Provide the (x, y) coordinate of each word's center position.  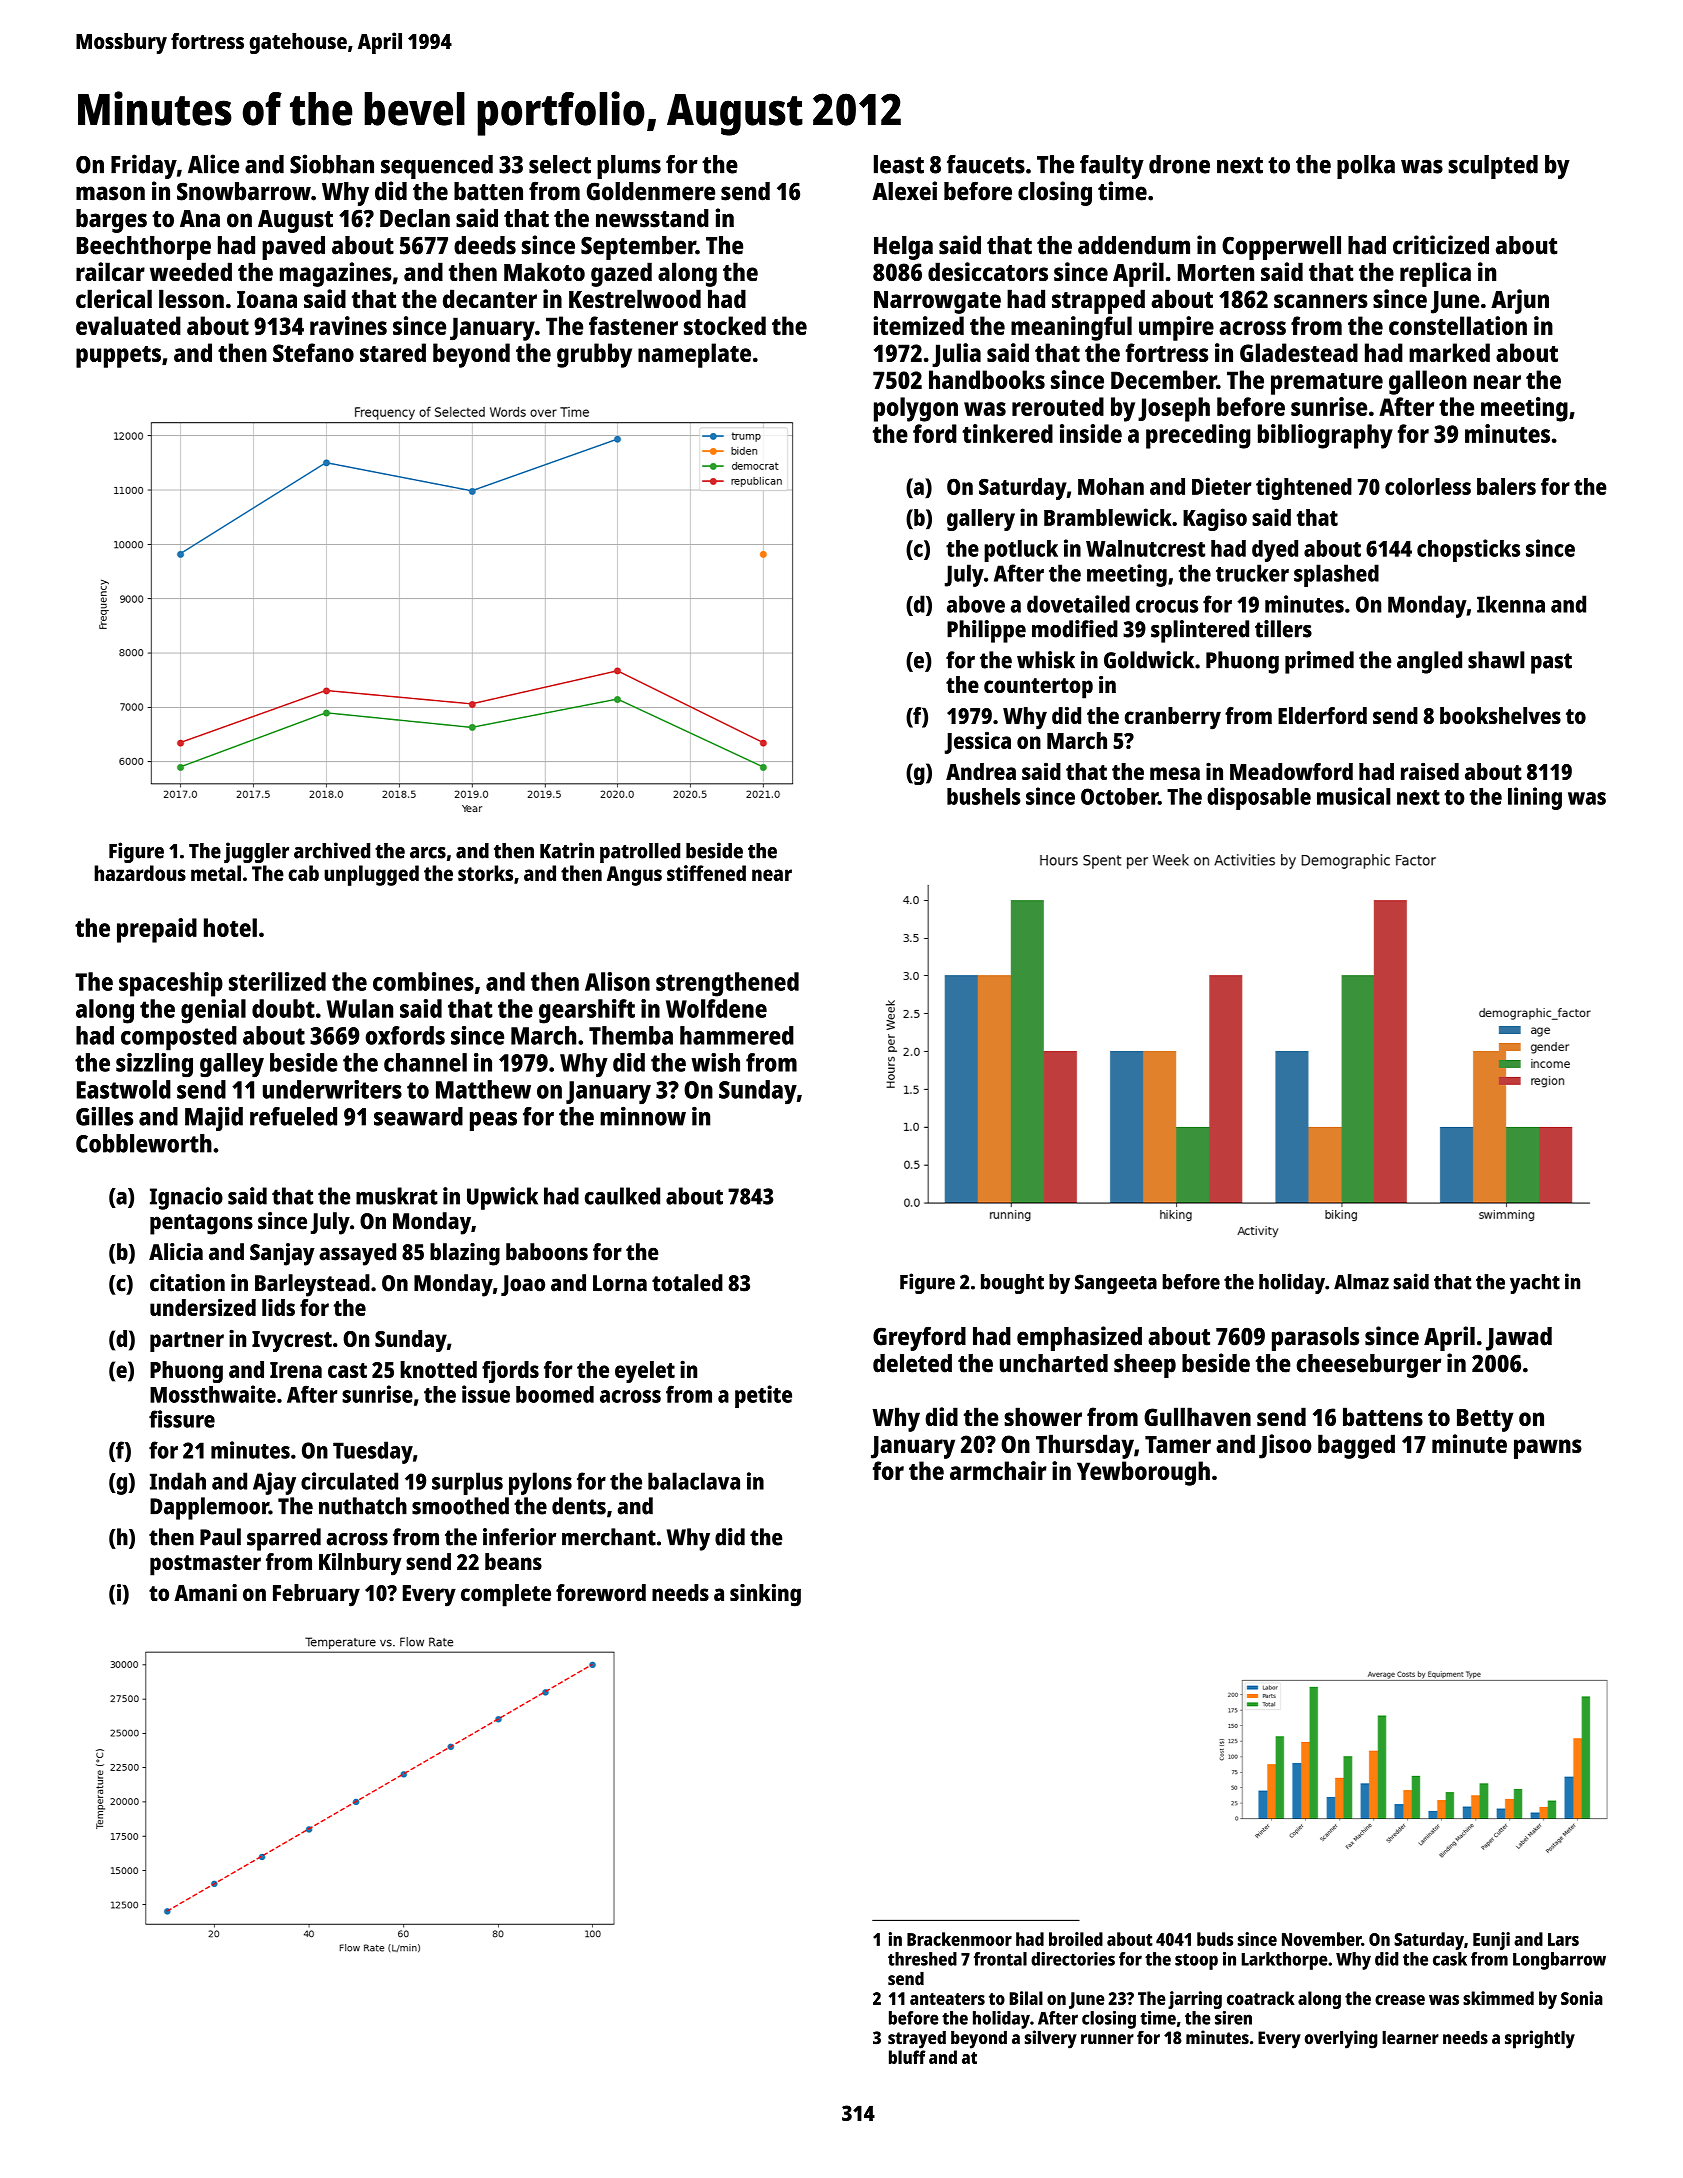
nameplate (694, 355)
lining (1535, 798)
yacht (1535, 1284)
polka (1366, 167)
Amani (205, 1592)
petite (763, 1396)
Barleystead (312, 1285)
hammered (737, 1035)
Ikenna (1511, 604)
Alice (213, 164)
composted (179, 1038)
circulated (349, 1481)
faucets (986, 164)
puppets (118, 357)
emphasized (1079, 1338)
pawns (1548, 1449)
